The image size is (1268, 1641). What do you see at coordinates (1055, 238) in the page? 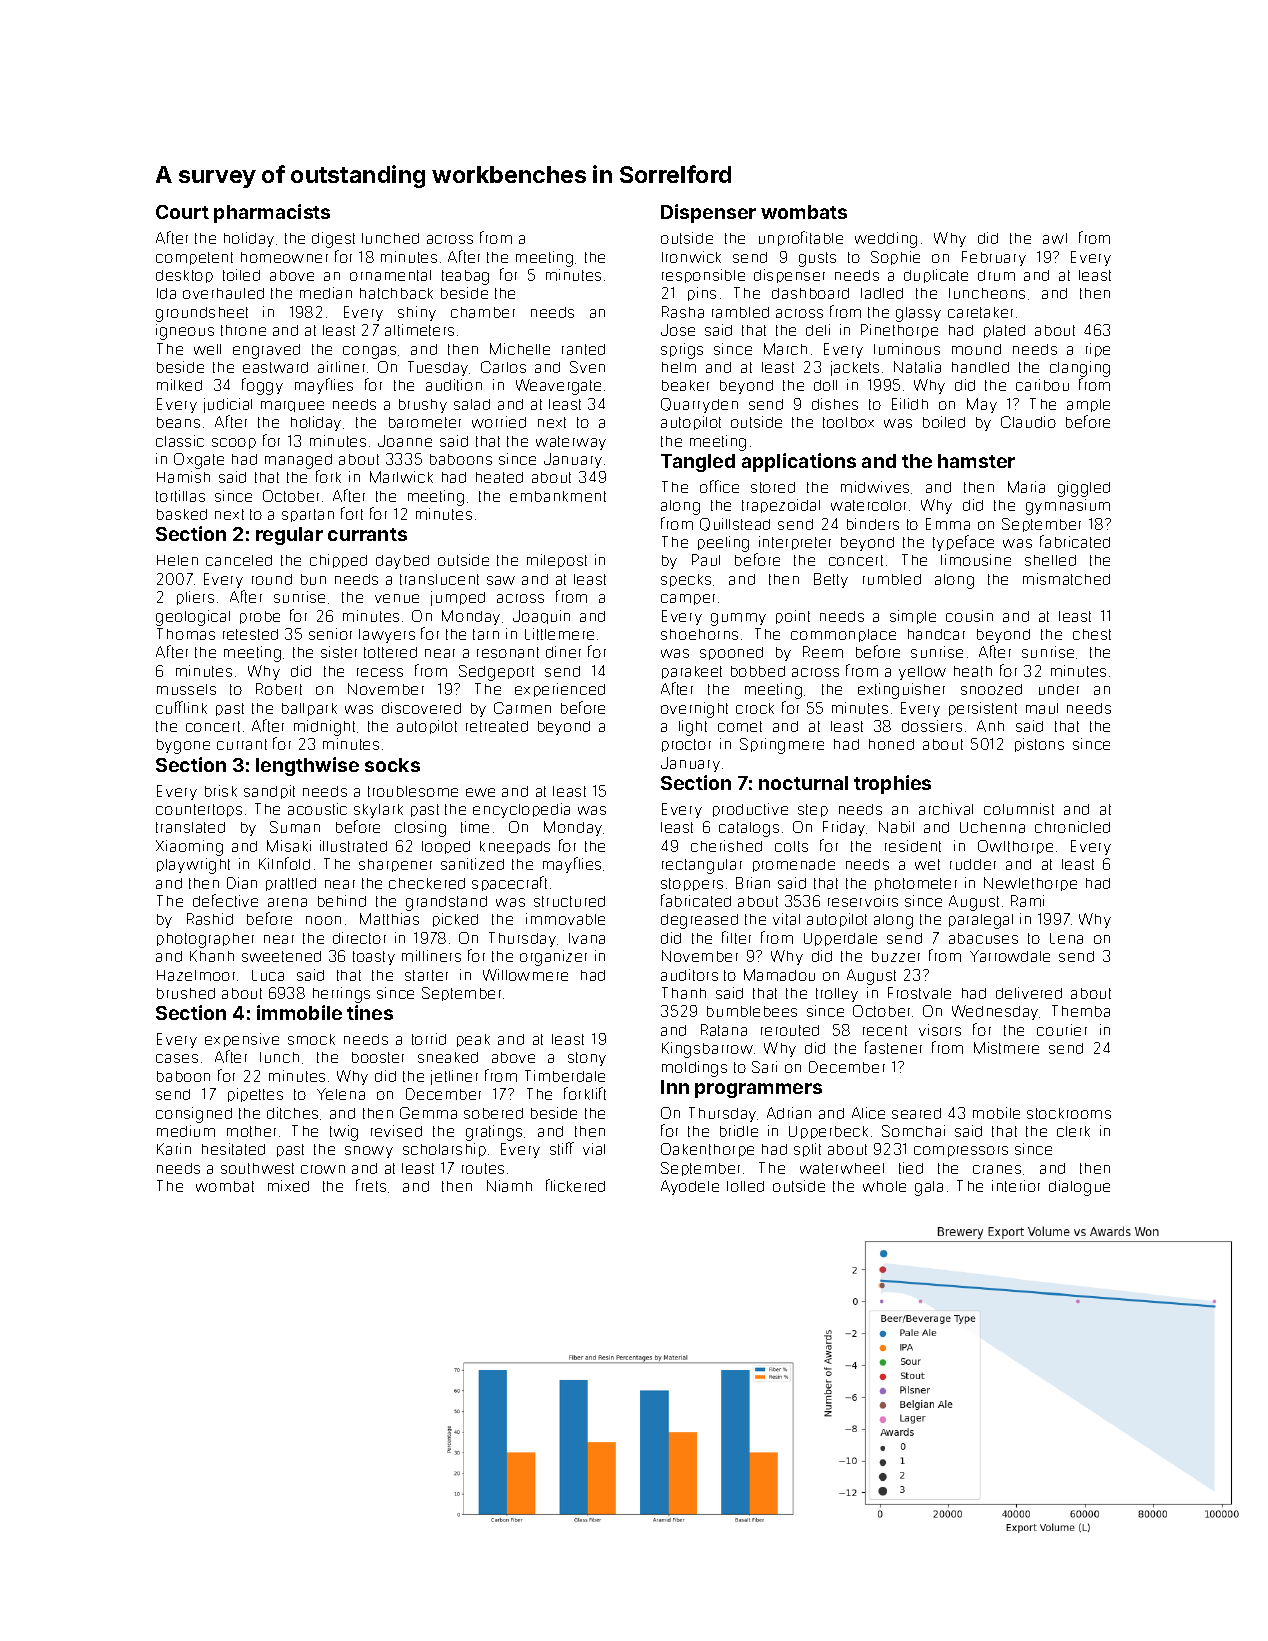
I see `awl` at bounding box center [1055, 238].
